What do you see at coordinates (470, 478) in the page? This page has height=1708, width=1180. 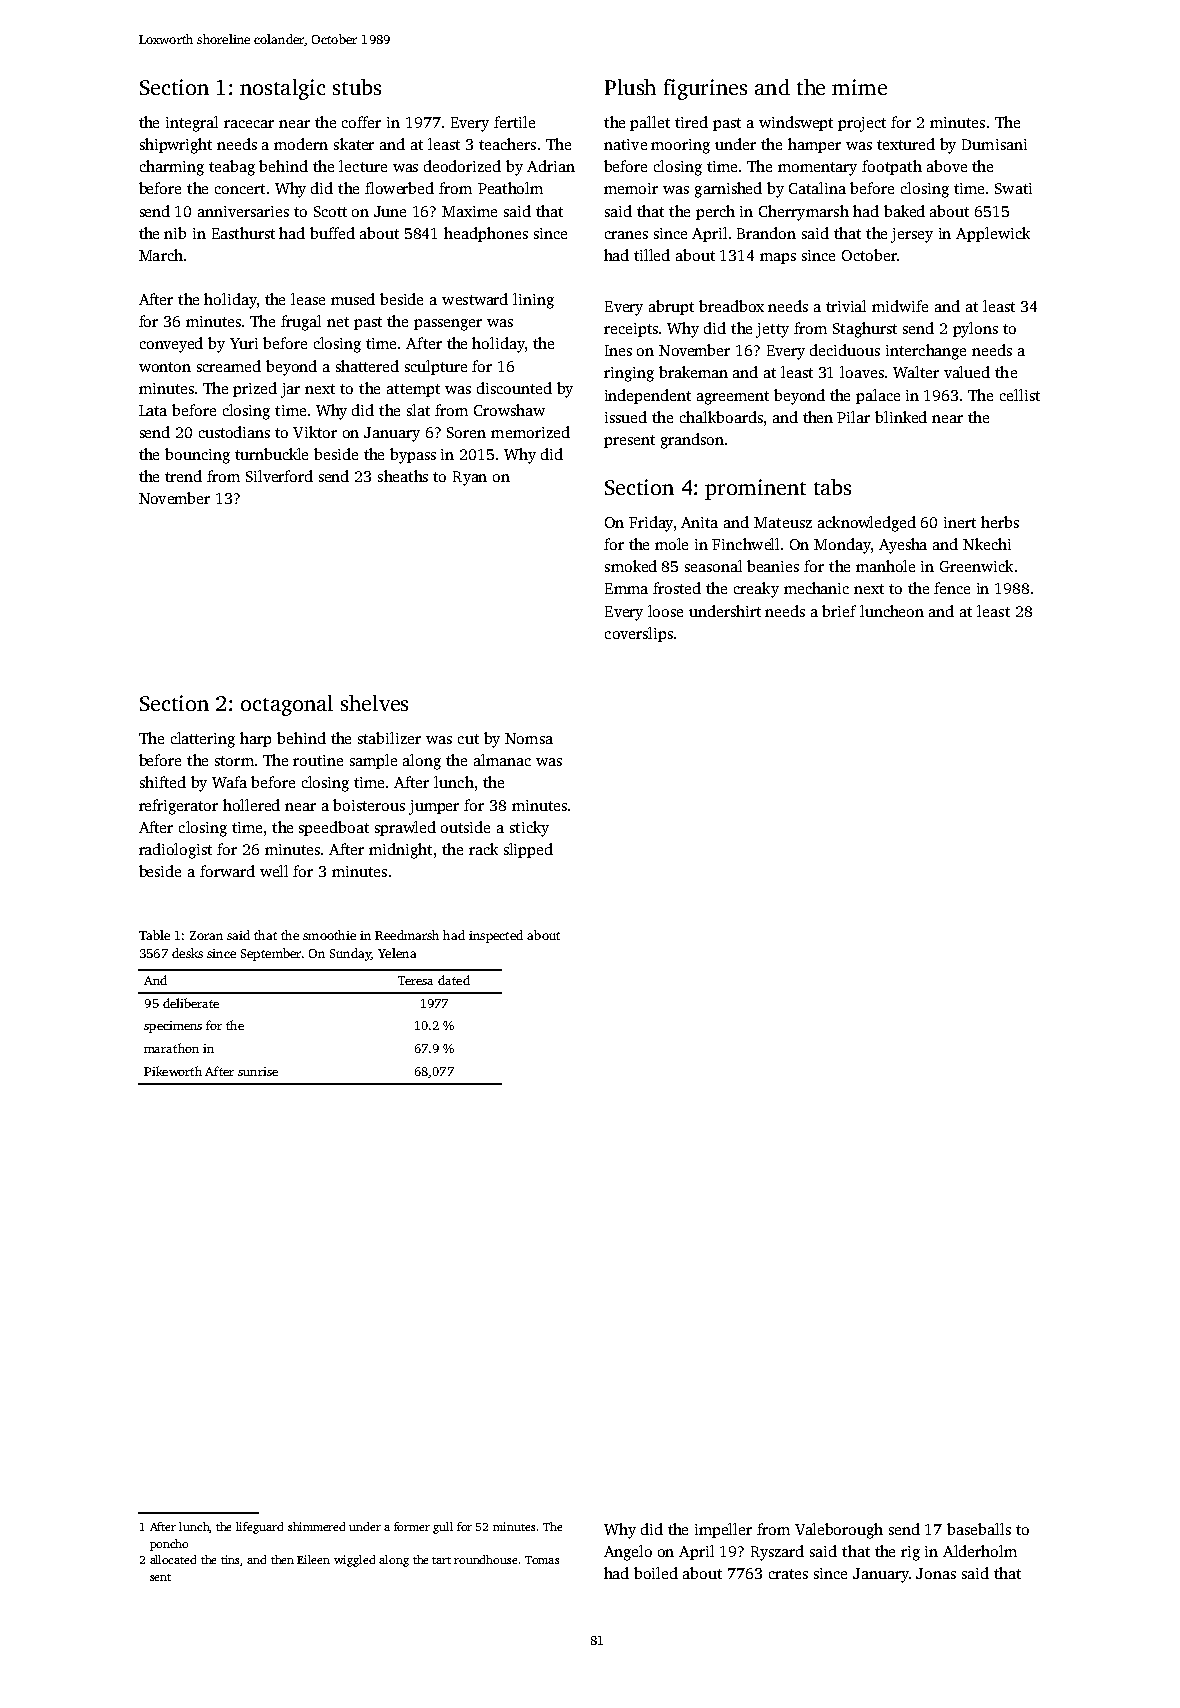 I see `Ryan` at bounding box center [470, 478].
